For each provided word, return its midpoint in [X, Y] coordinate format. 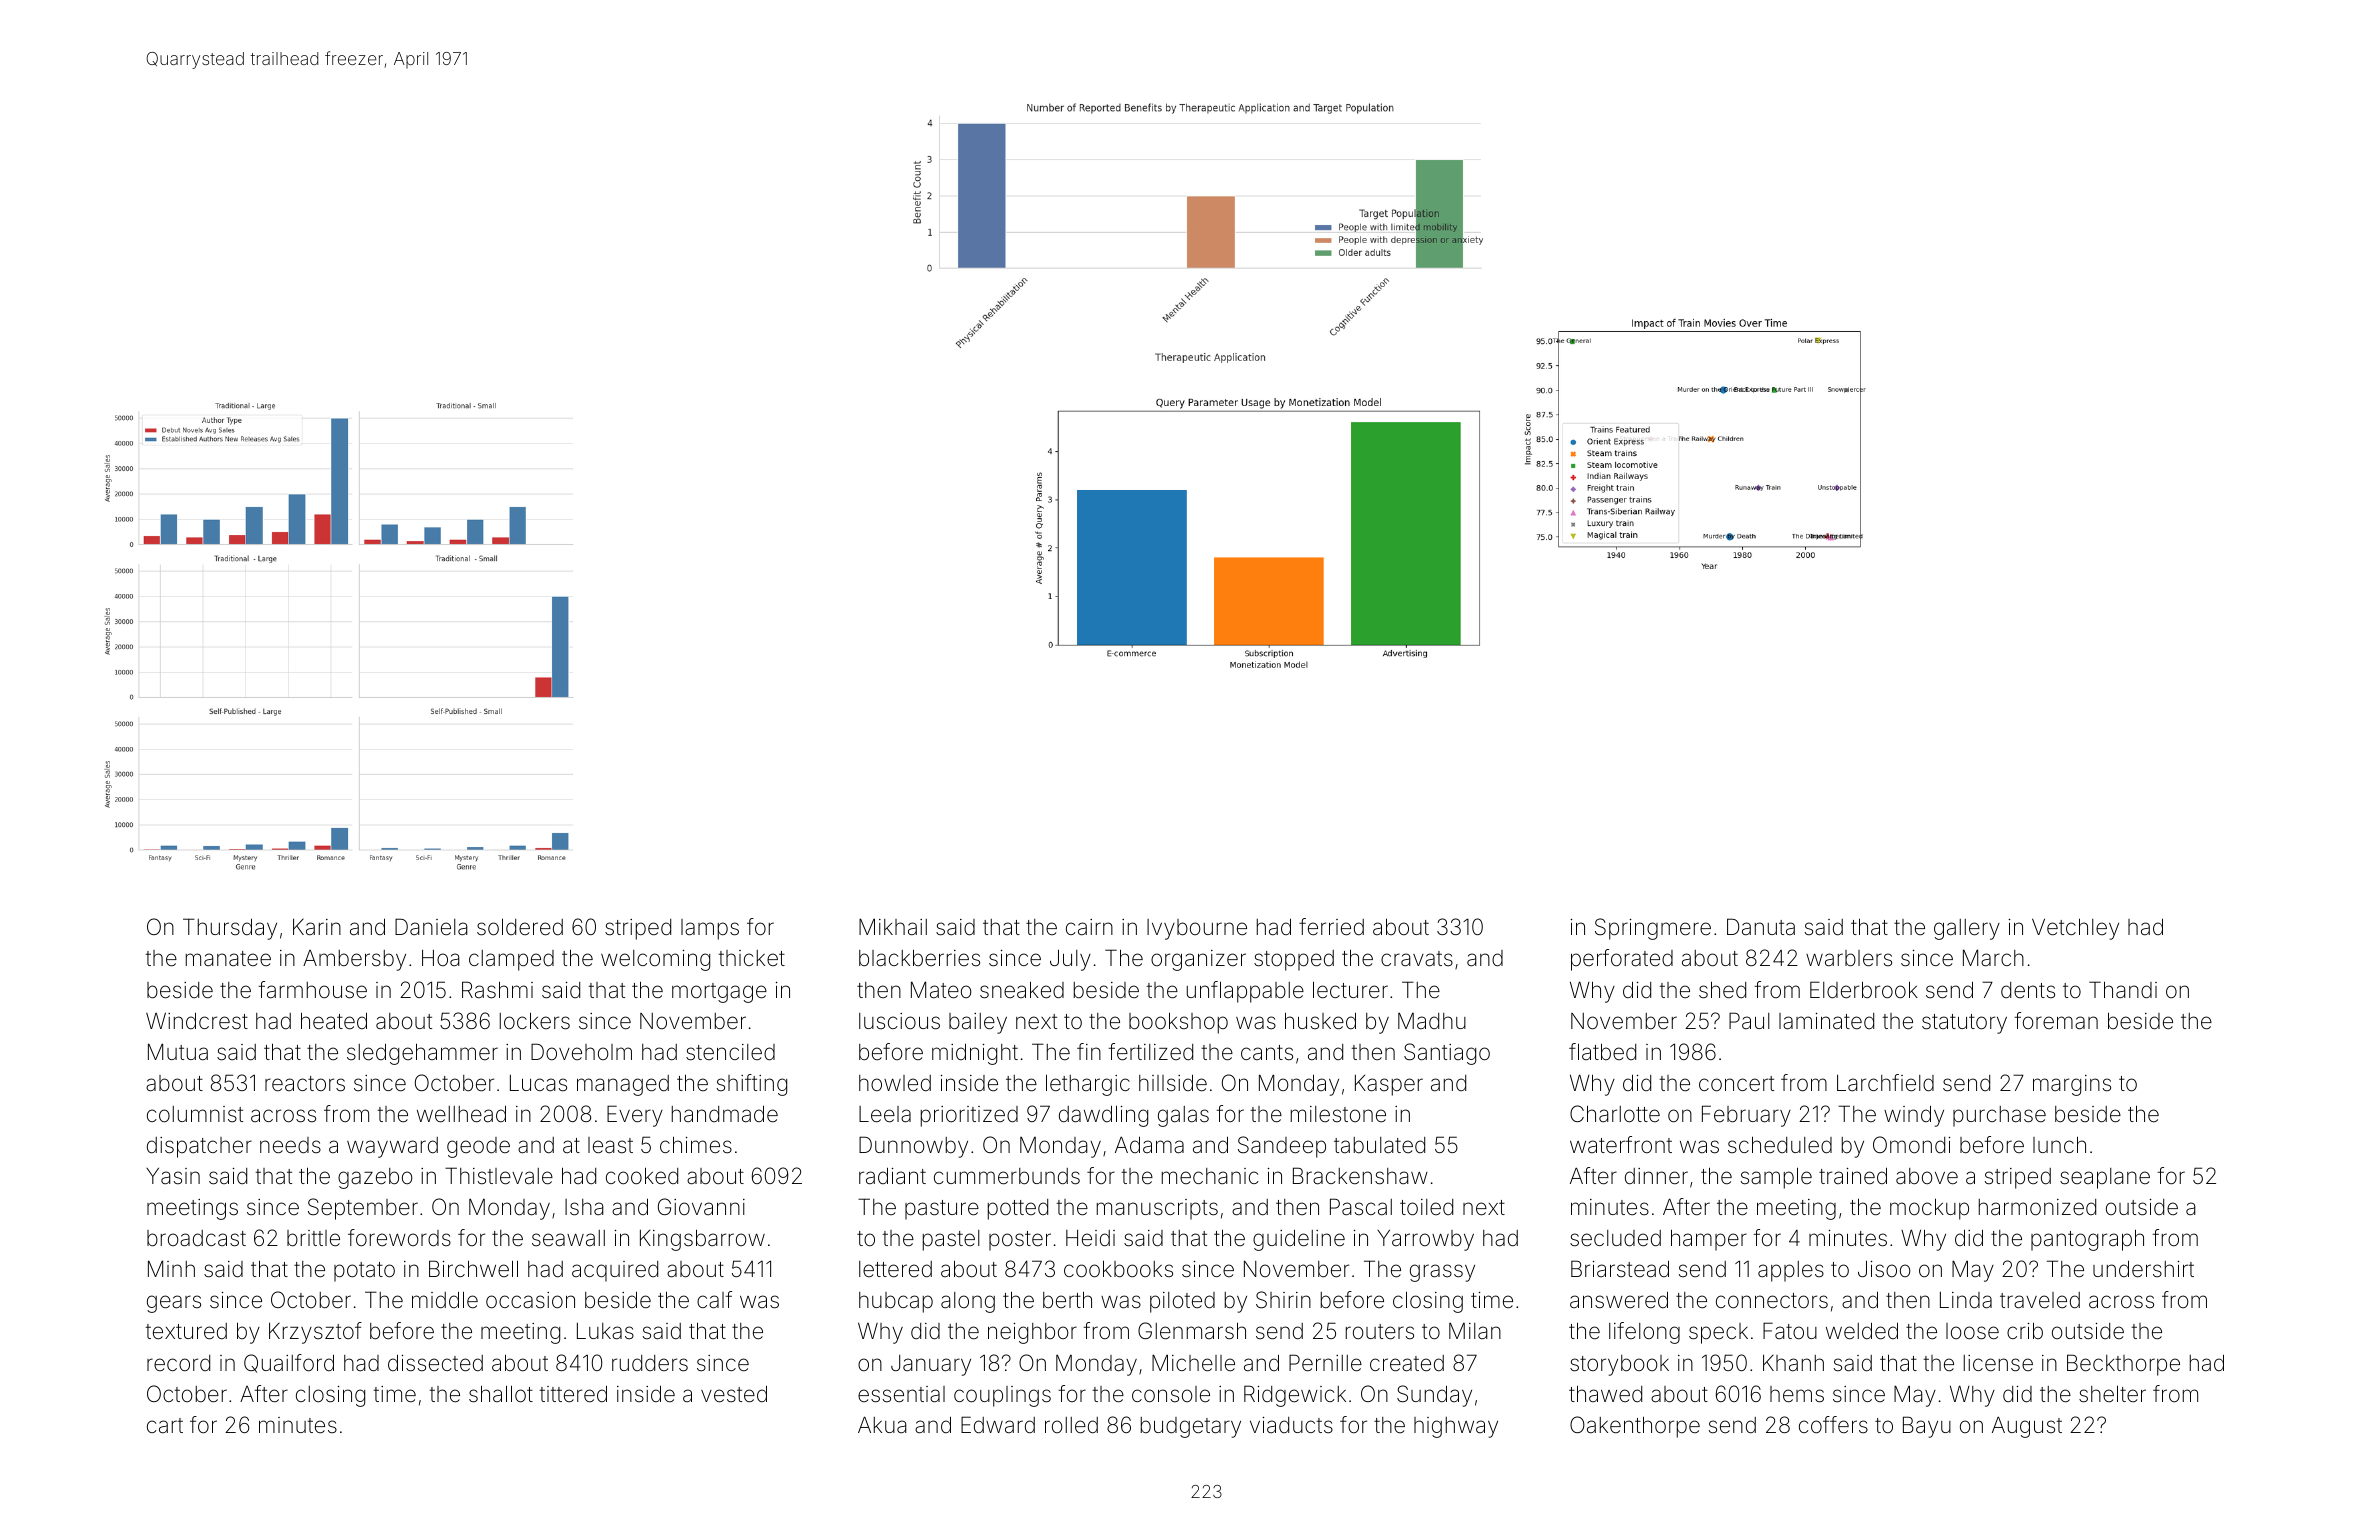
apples [1791, 1271]
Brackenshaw [1360, 1176]
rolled [1071, 1425]
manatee [228, 959]
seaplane [2105, 1178]
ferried [1331, 927]
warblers [1849, 958]
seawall [568, 1238]
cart [165, 1426]
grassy [1442, 1273]
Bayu [1927, 1427]
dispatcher [199, 1147]
